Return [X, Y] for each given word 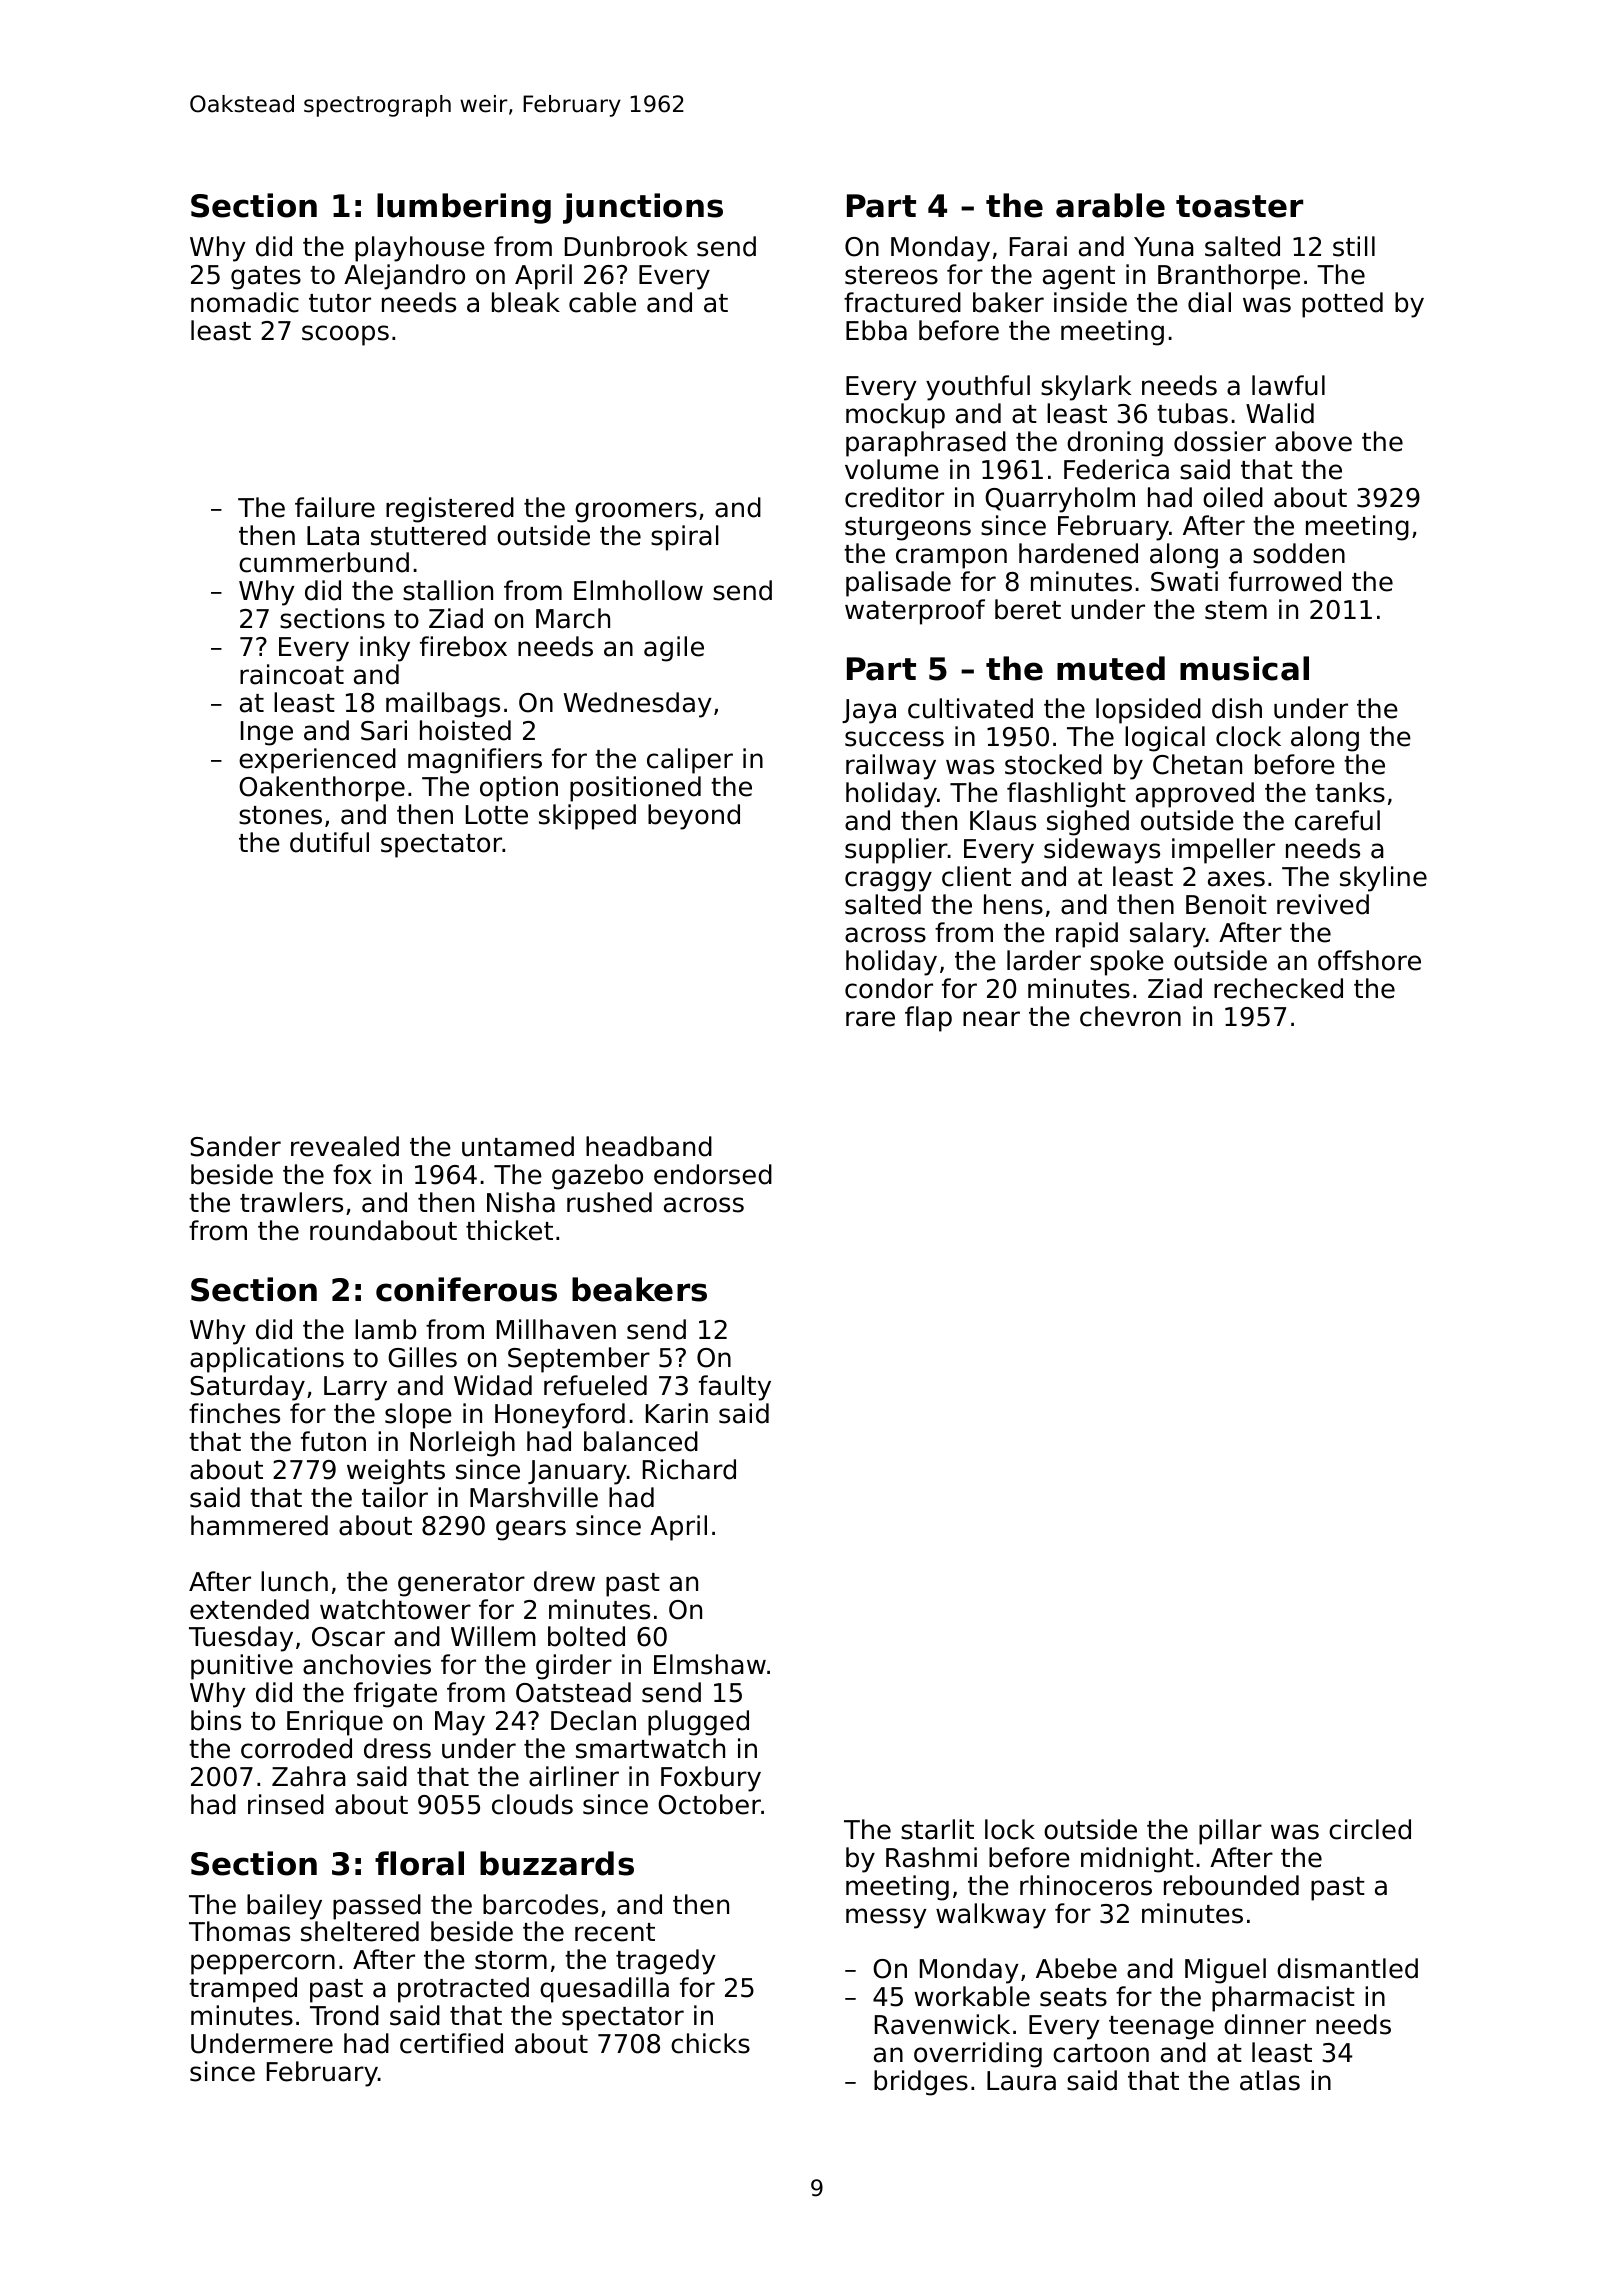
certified [451, 2043]
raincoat [292, 674]
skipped [587, 817]
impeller [1223, 851]
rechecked [1278, 988]
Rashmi [931, 1857]
